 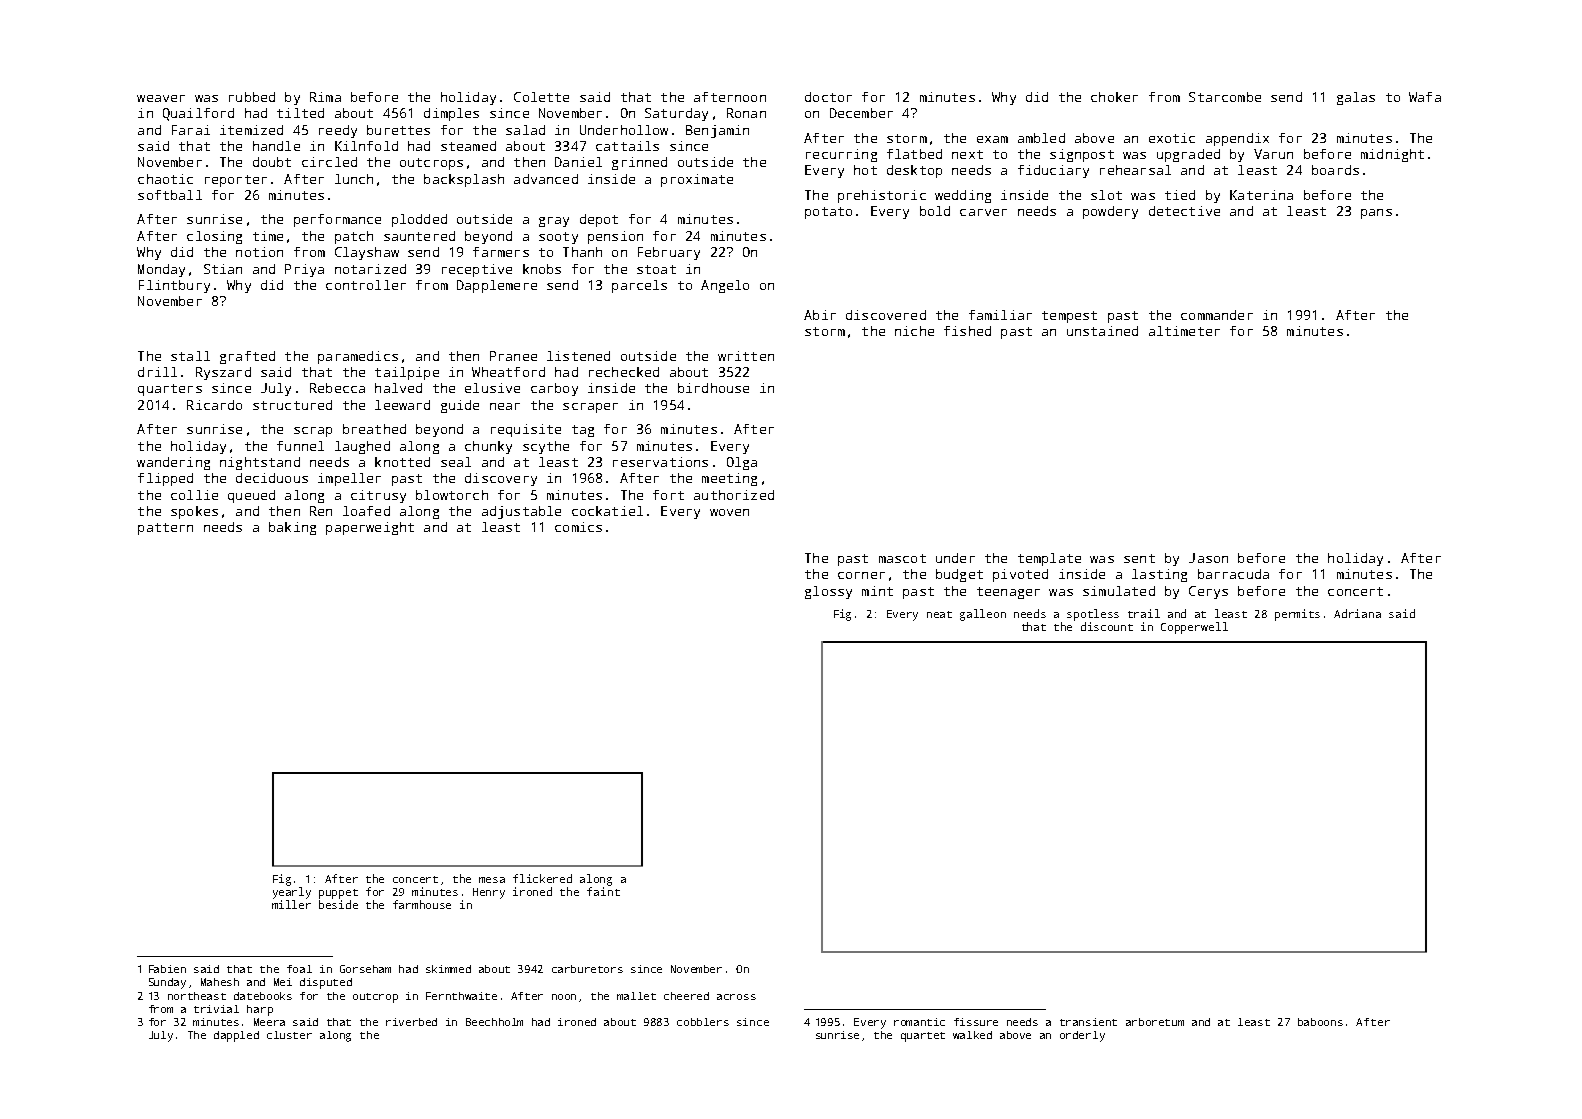 I want to click on romantic, so click(x=919, y=1022).
